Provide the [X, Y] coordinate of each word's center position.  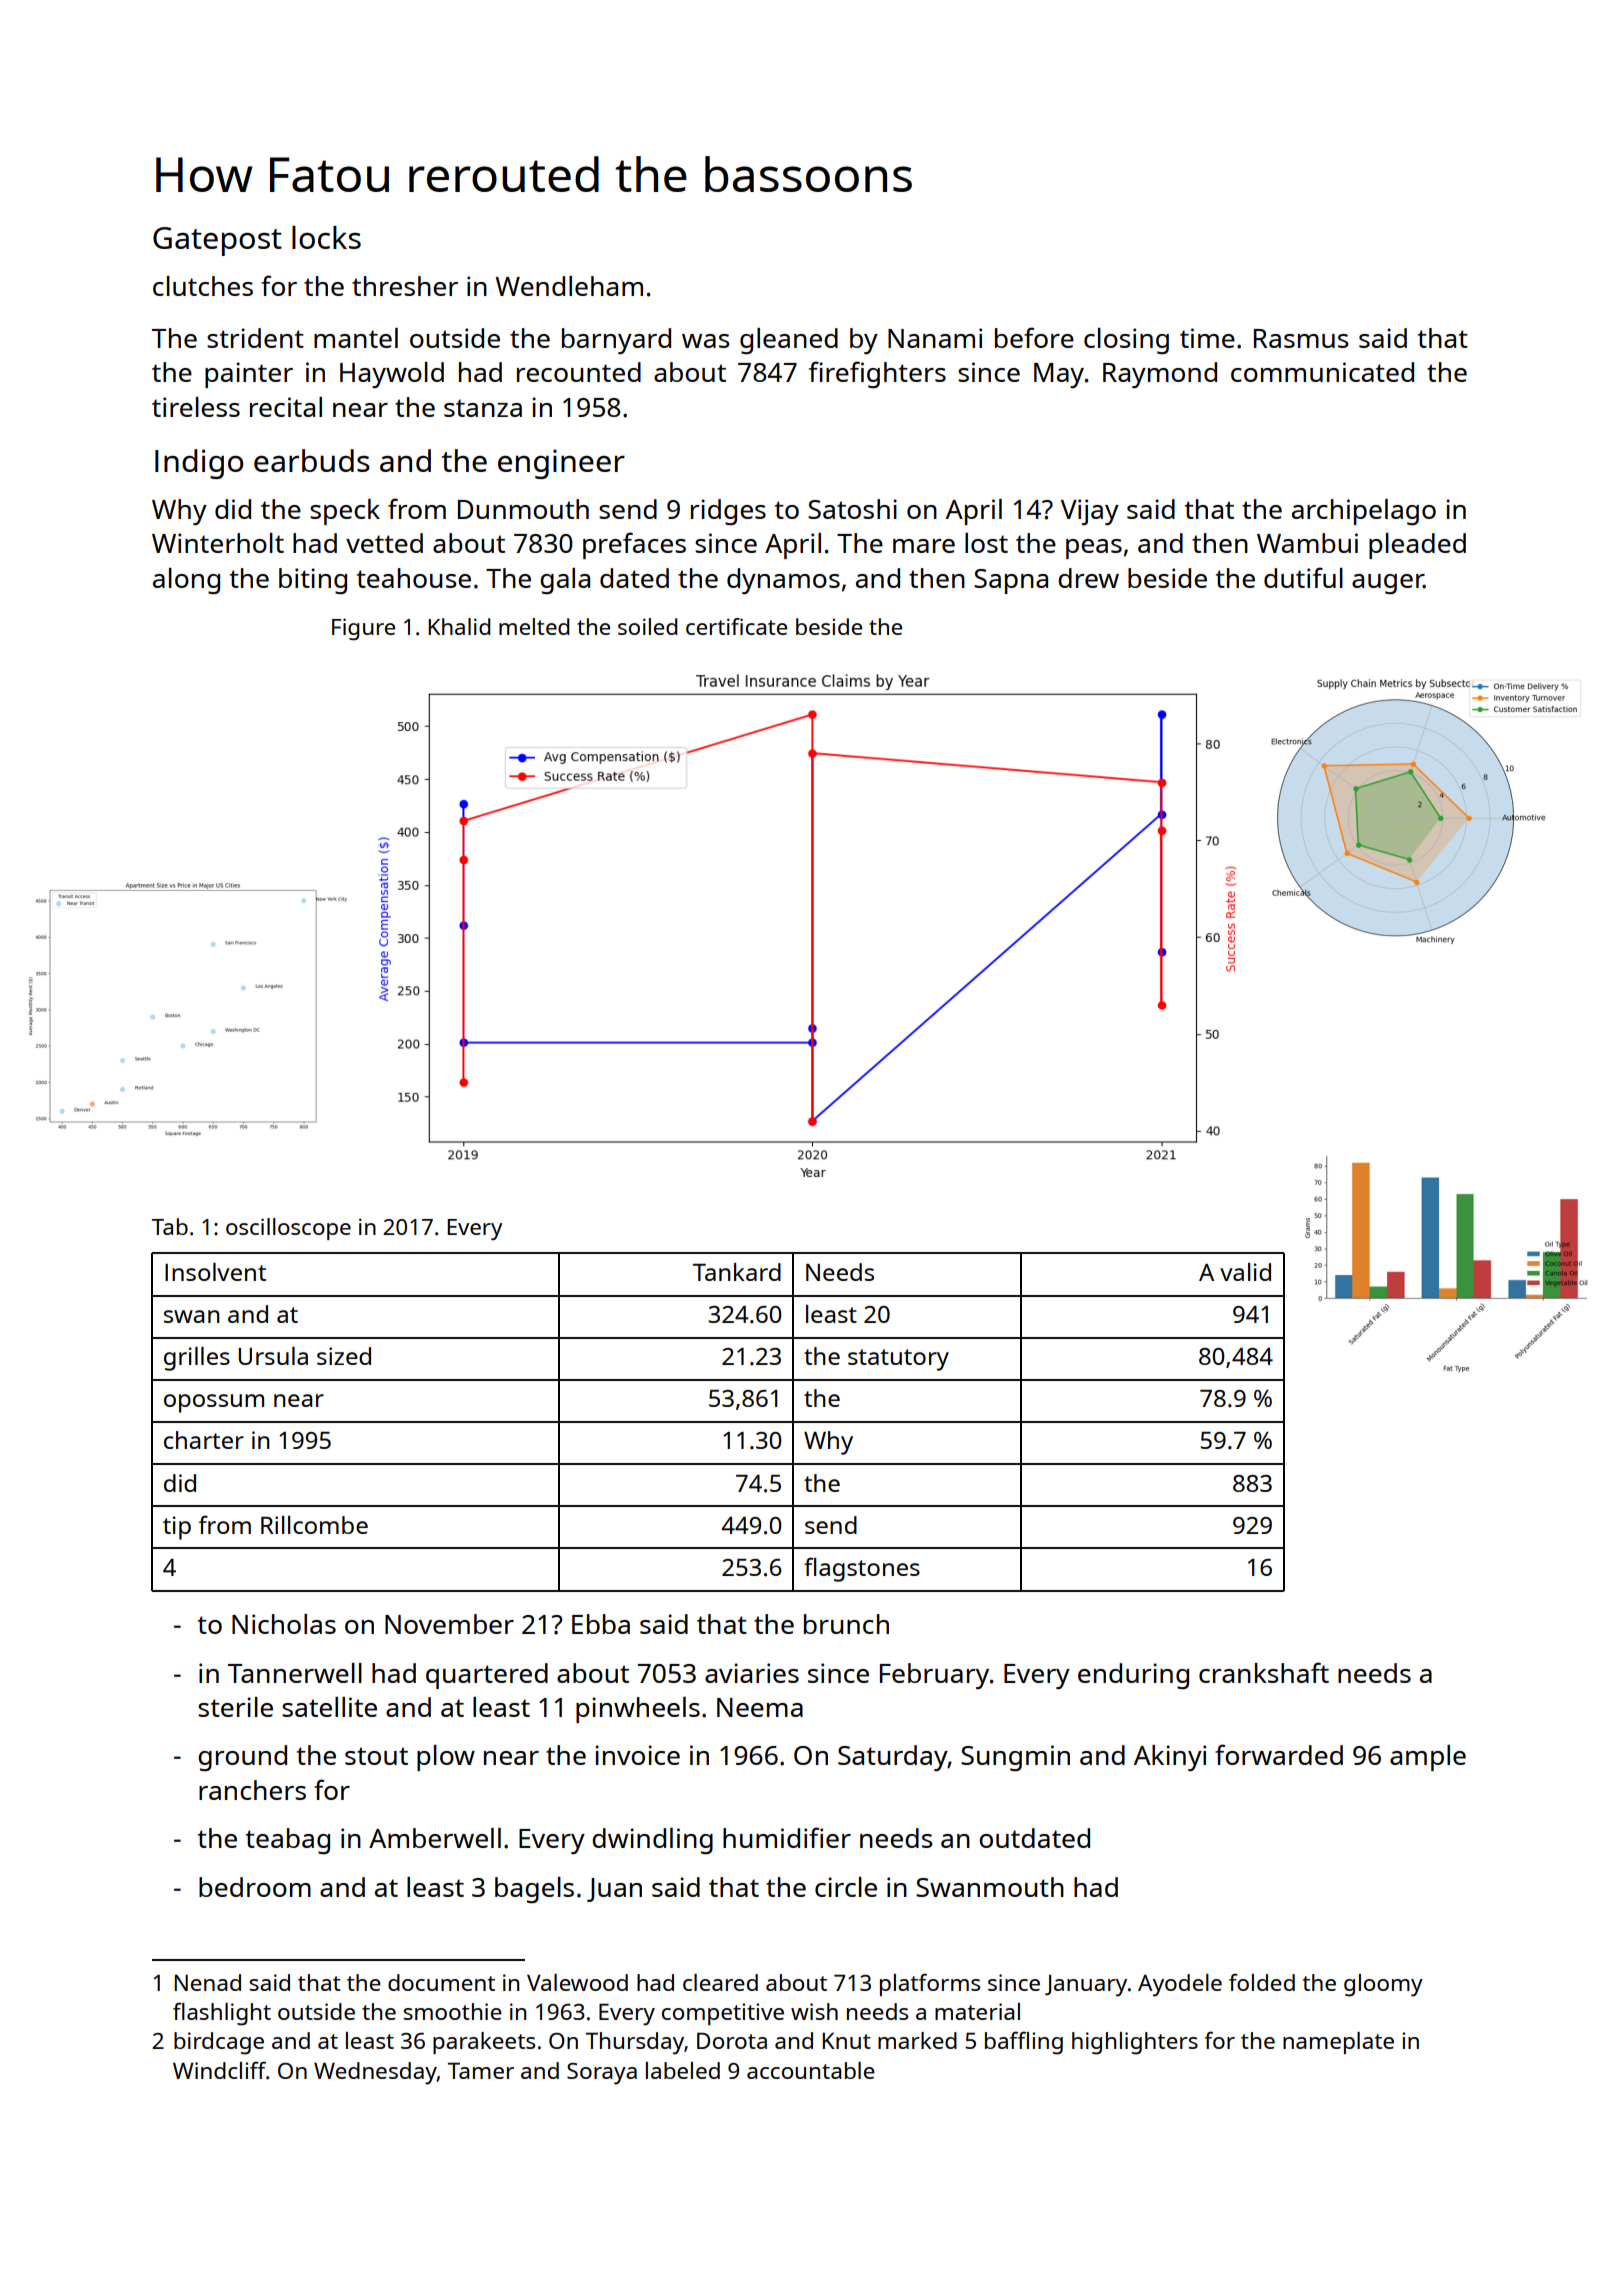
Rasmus [1301, 338]
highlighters [1135, 2043]
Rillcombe [314, 1525]
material [977, 2011]
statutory [898, 1360]
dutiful [1303, 577]
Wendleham [569, 286]
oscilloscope [288, 1229]
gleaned [789, 341]
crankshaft [1264, 1672]
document [441, 1982]
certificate [736, 626]
